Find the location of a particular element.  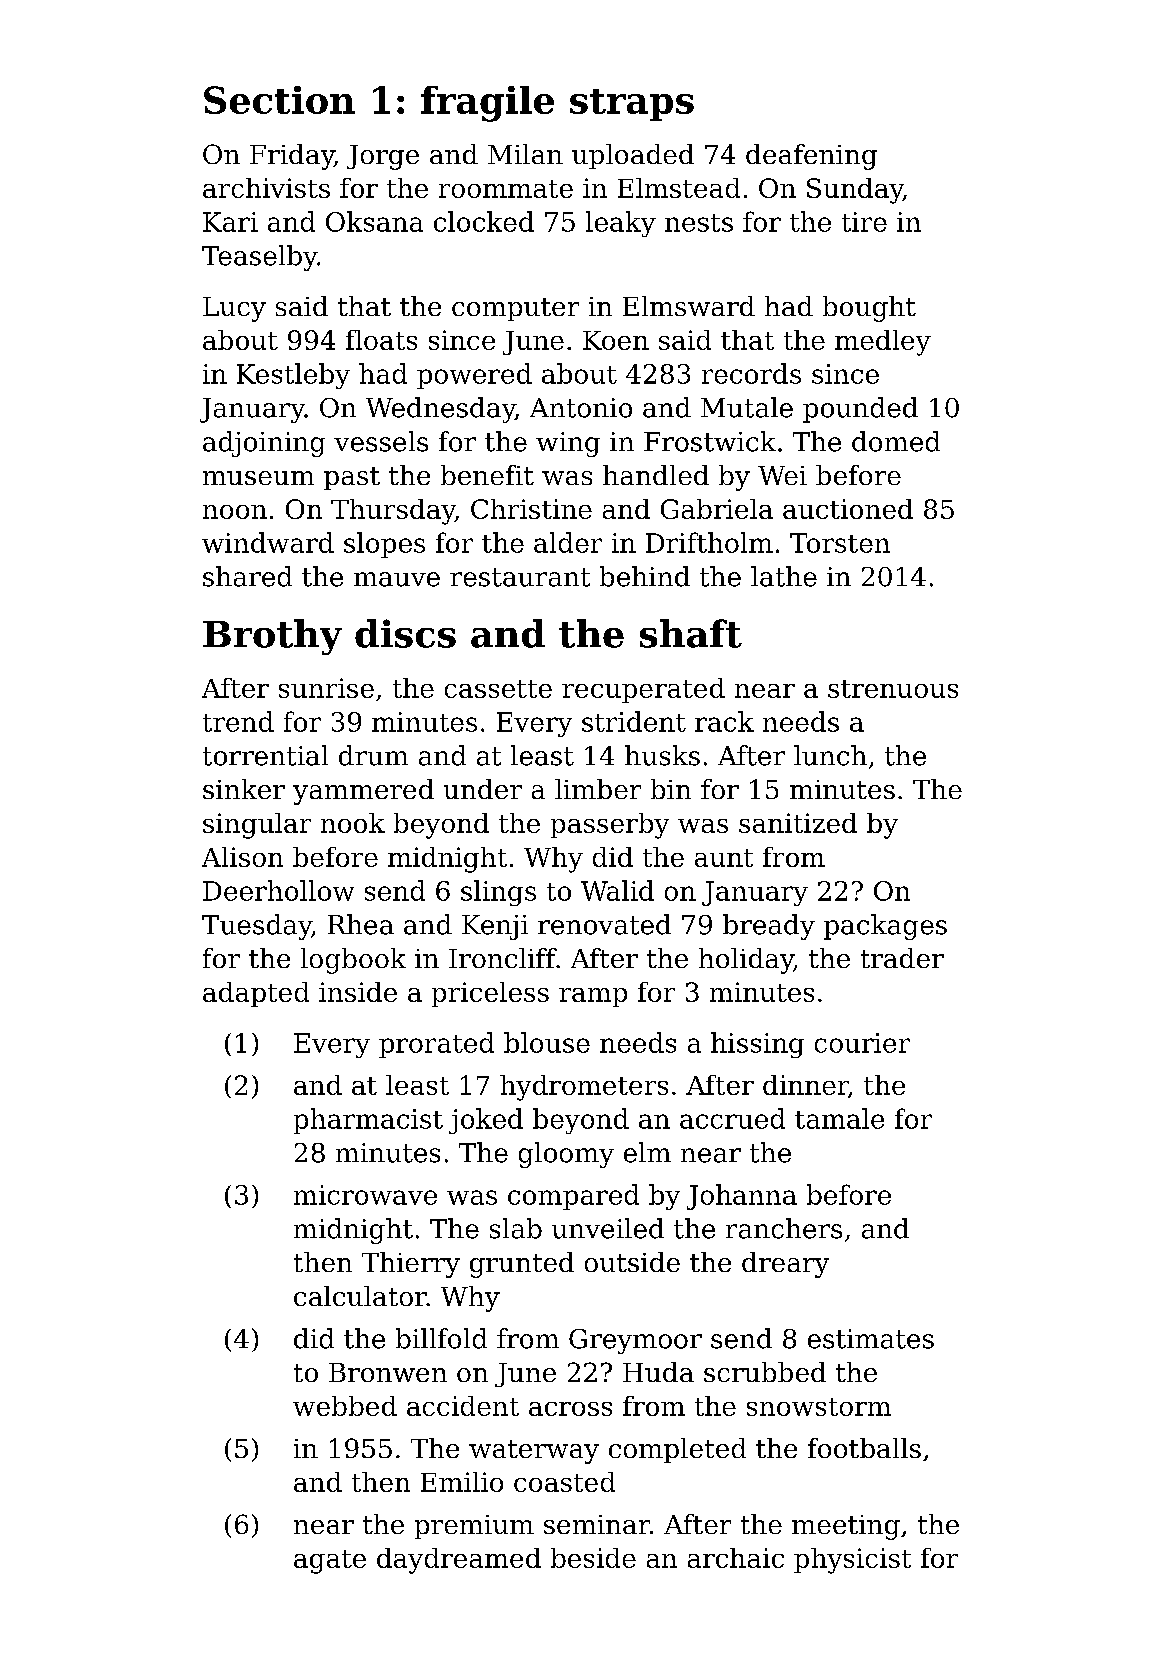

strenuous is located at coordinates (893, 689).
